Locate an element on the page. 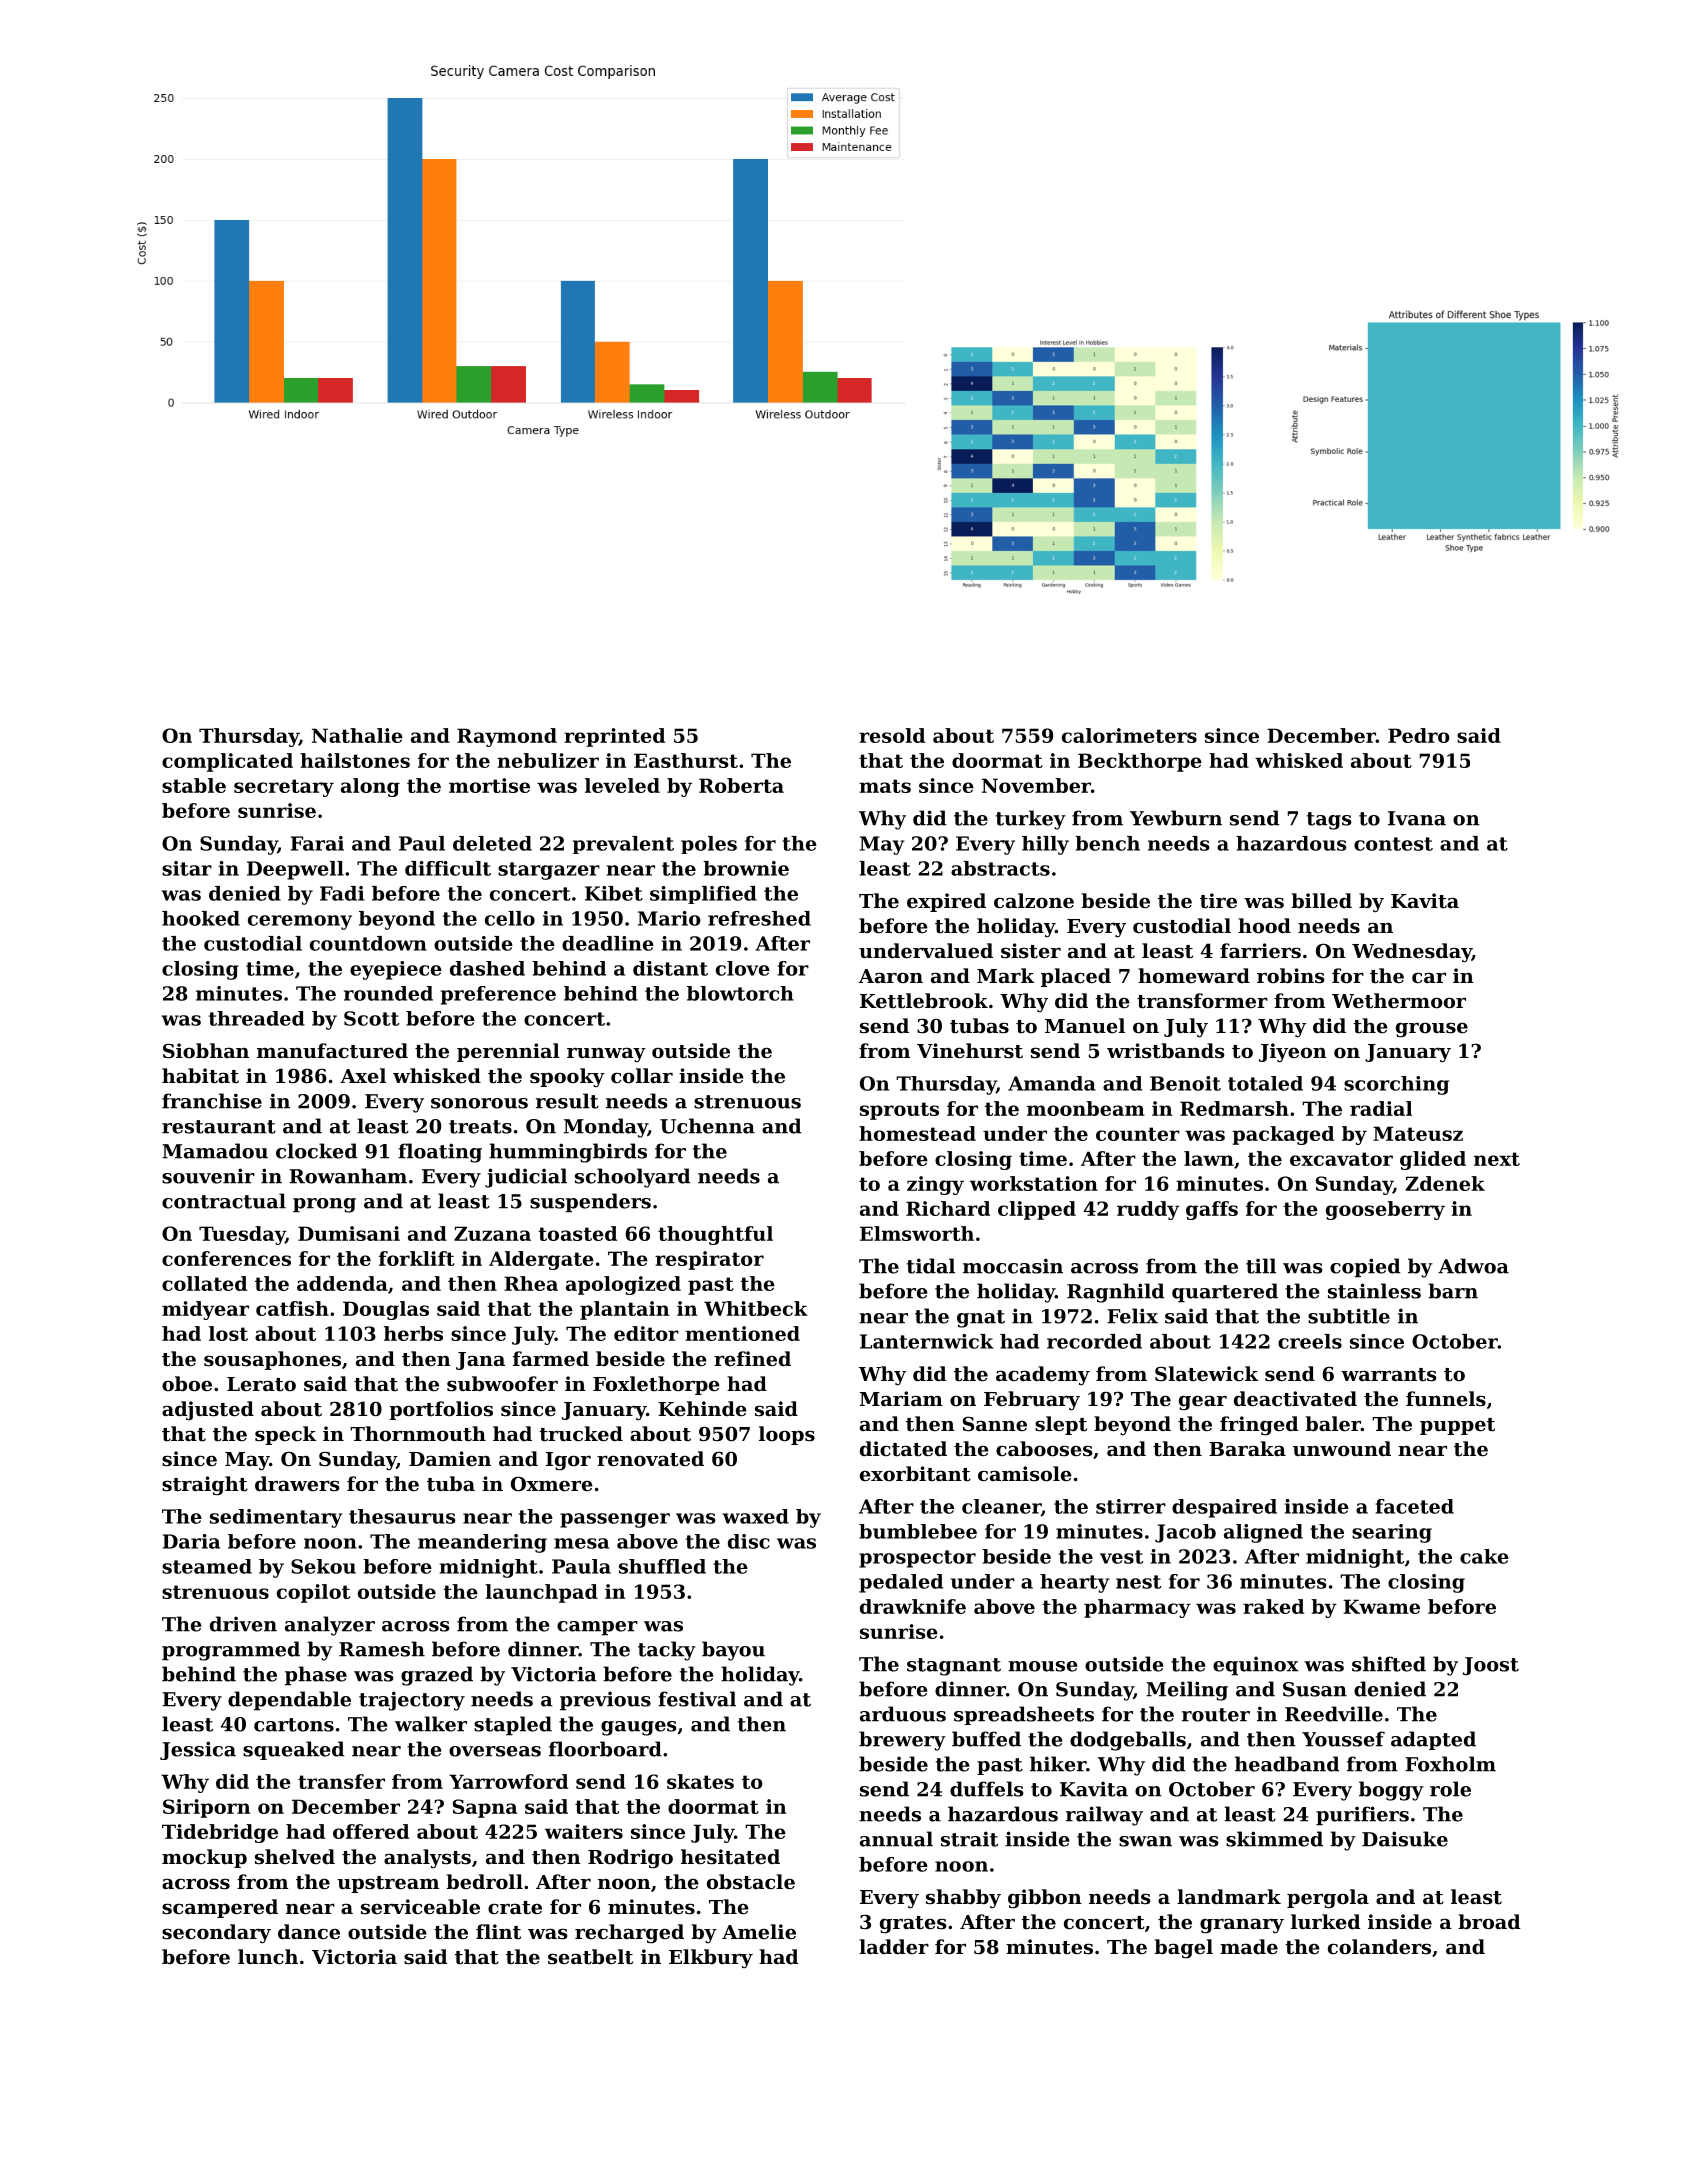  annual is located at coordinates (896, 1839).
